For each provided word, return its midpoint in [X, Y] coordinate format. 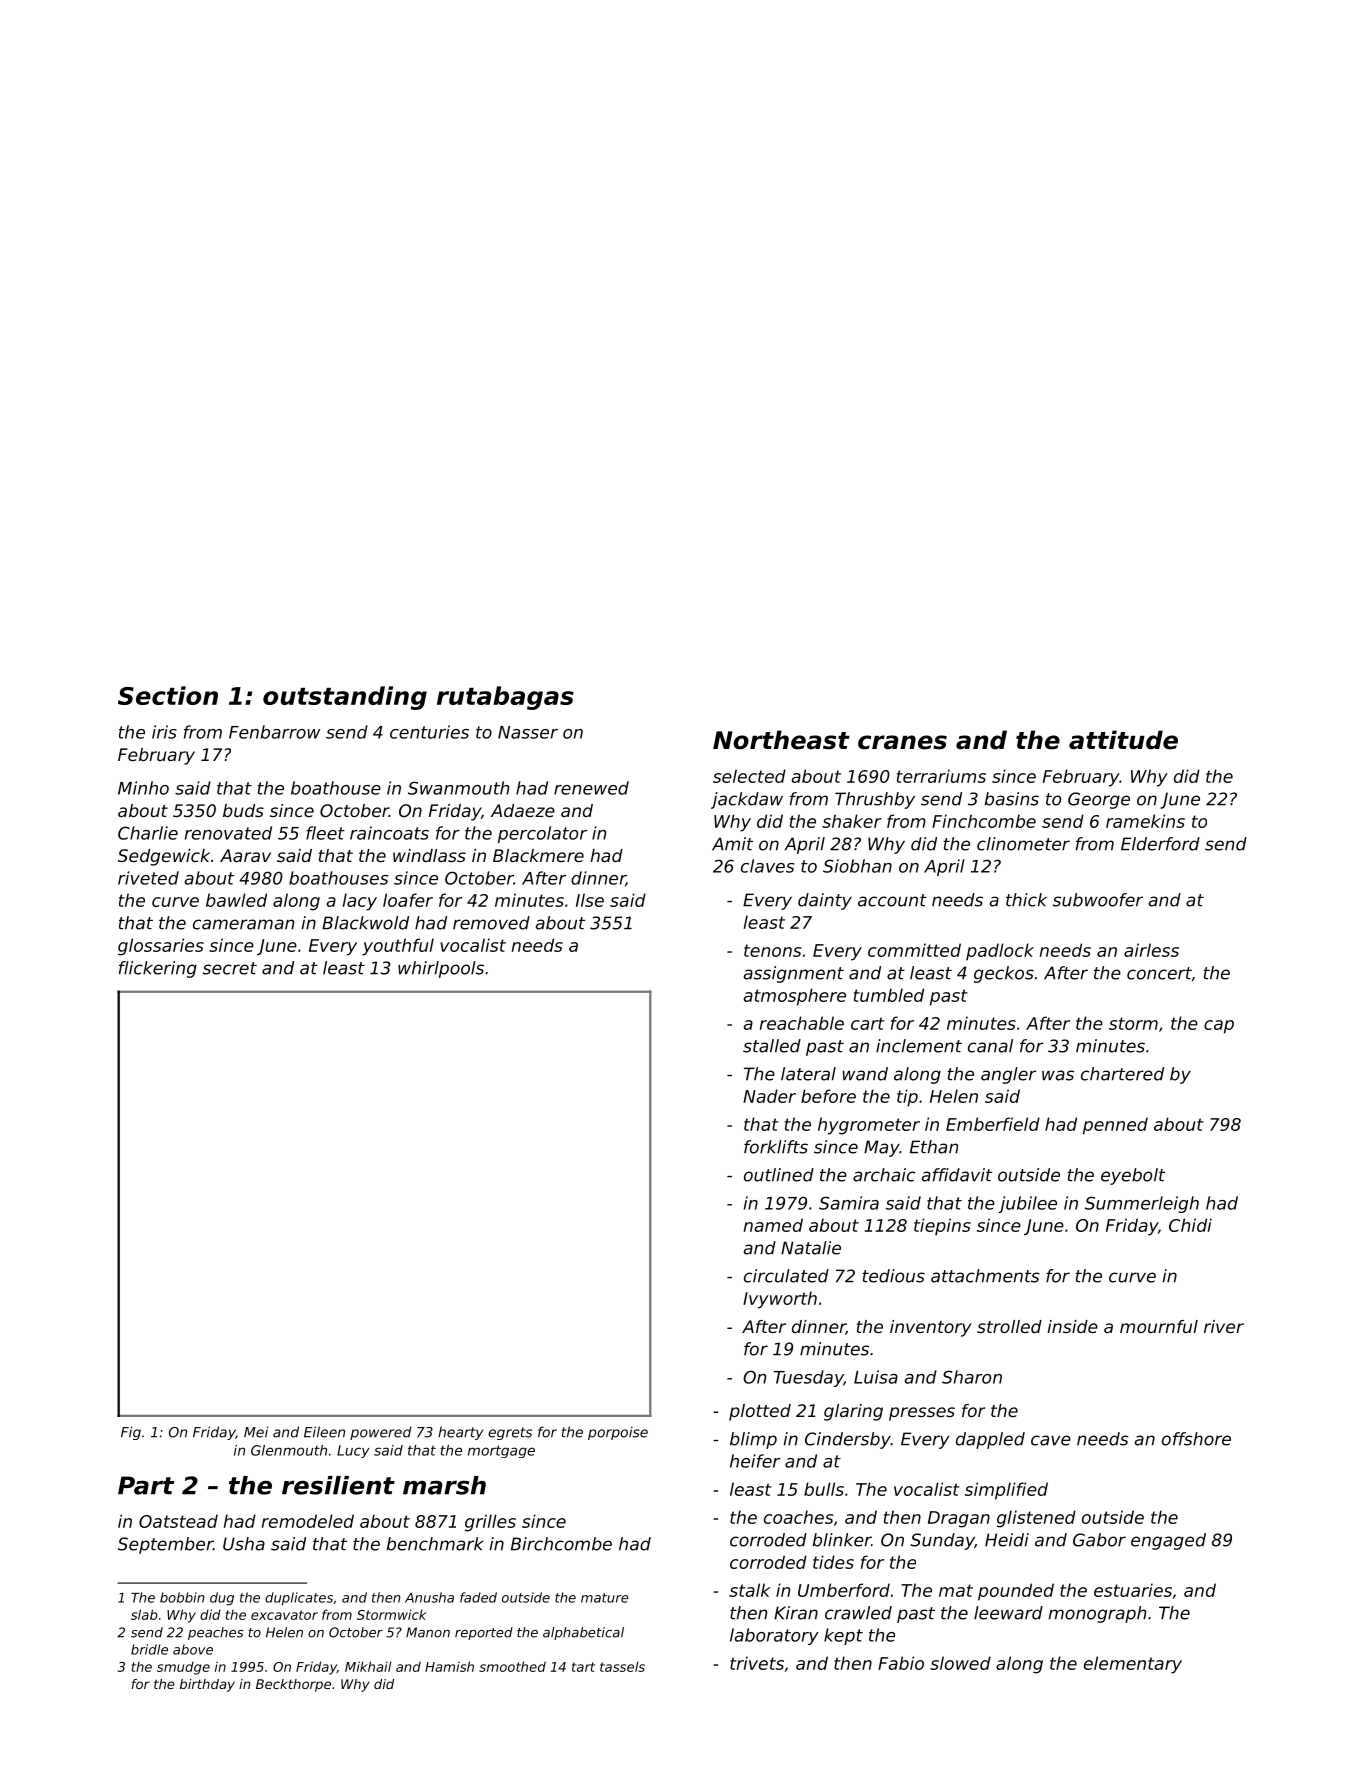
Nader [769, 1096]
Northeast [781, 740]
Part [146, 1485]
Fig [131, 1433]
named [773, 1225]
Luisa [876, 1377]
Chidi [1190, 1225]
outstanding [345, 698]
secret [230, 968]
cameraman [243, 924]
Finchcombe [984, 821]
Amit [732, 844]
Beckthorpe [293, 1685]
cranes [902, 742]
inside [1072, 1326]
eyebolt [1133, 1176]
